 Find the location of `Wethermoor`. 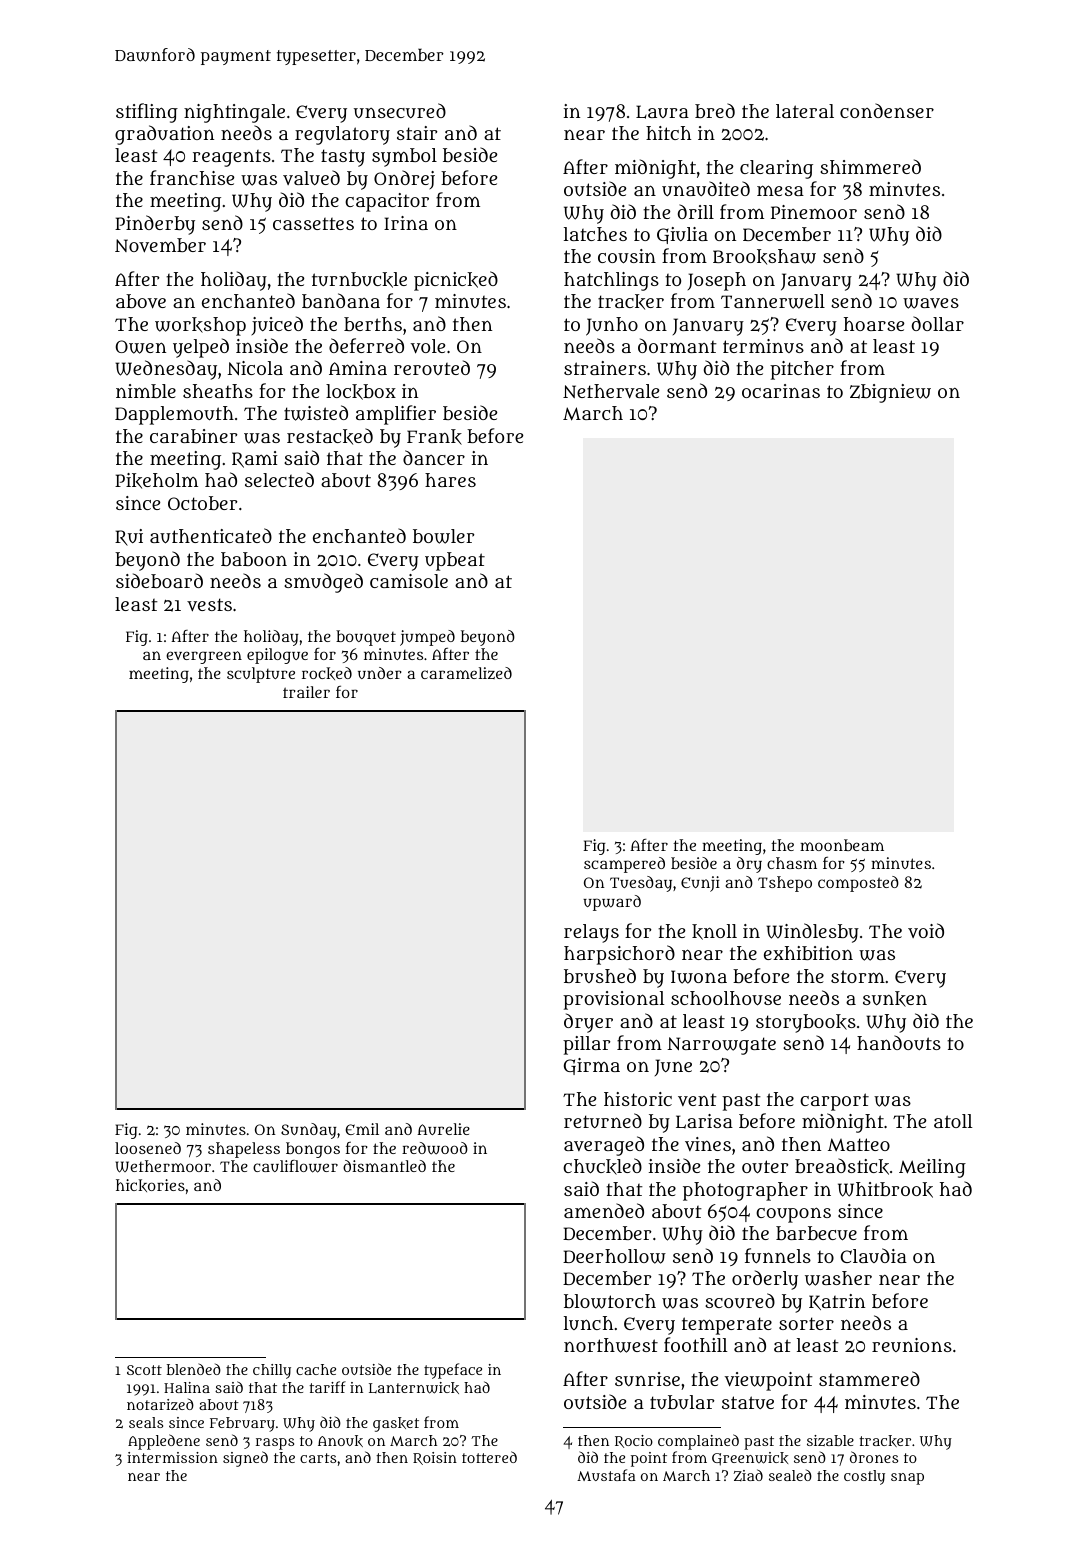

Wethermoor is located at coordinates (163, 1166).
